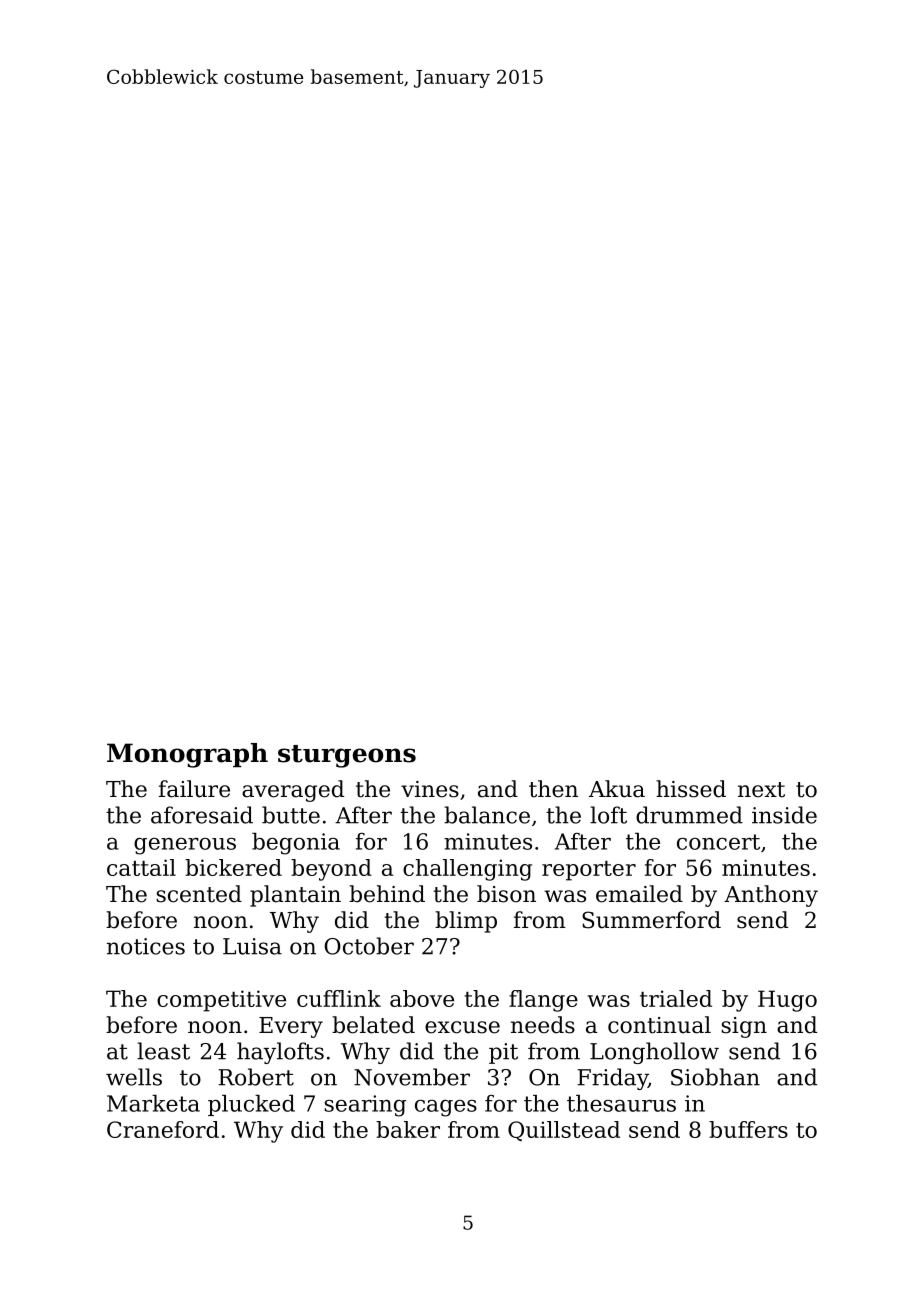 Image resolution: width=924 pixels, height=1311 pixels. What do you see at coordinates (589, 871) in the screenshot?
I see `reporter` at bounding box center [589, 871].
